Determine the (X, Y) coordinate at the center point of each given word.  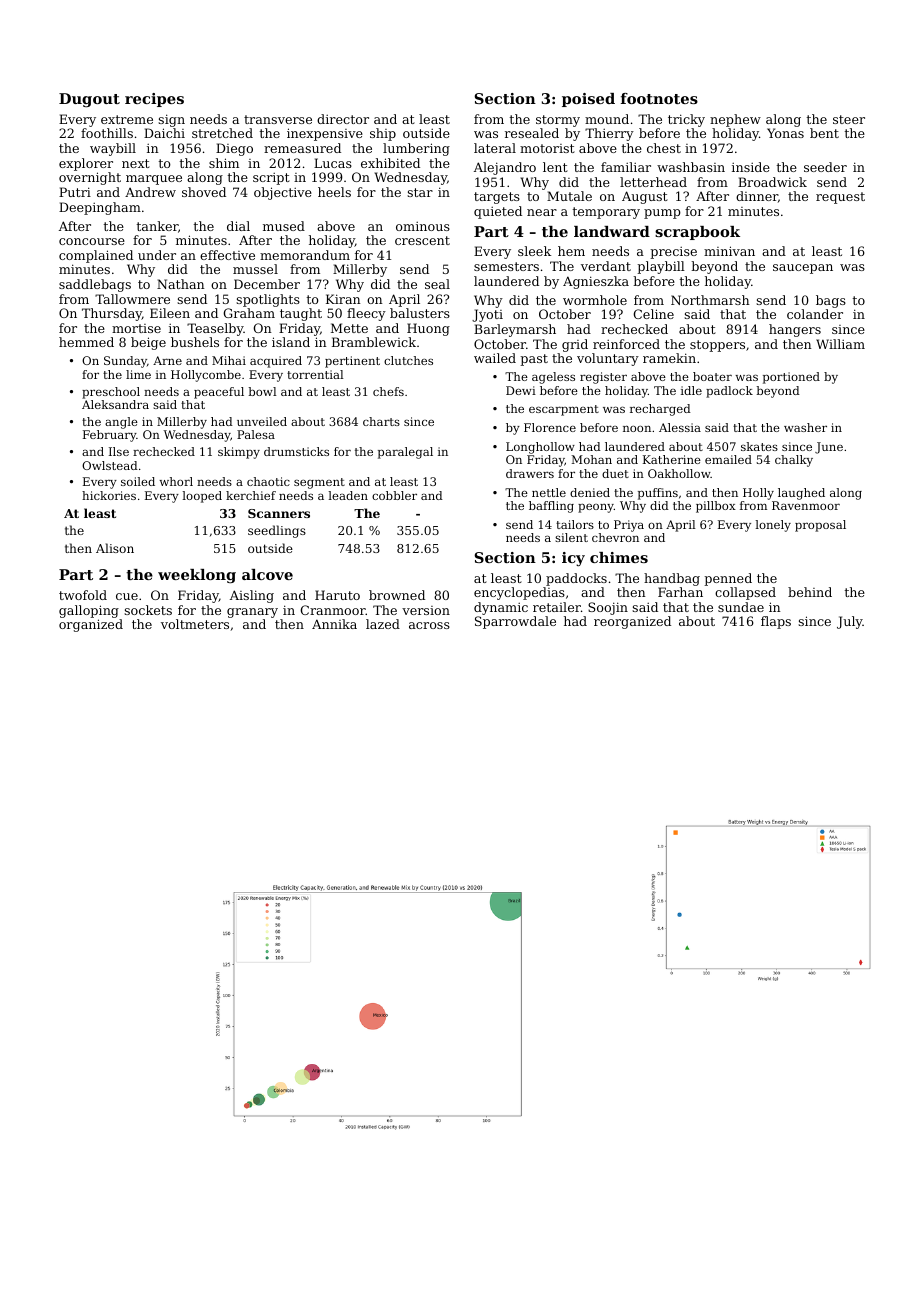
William (840, 344)
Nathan (181, 284)
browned (397, 595)
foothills (107, 133)
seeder (825, 167)
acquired (276, 362)
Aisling (252, 596)
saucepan (803, 269)
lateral (495, 148)
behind (810, 592)
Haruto (337, 595)
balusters (420, 313)
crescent (422, 240)
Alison (115, 548)
